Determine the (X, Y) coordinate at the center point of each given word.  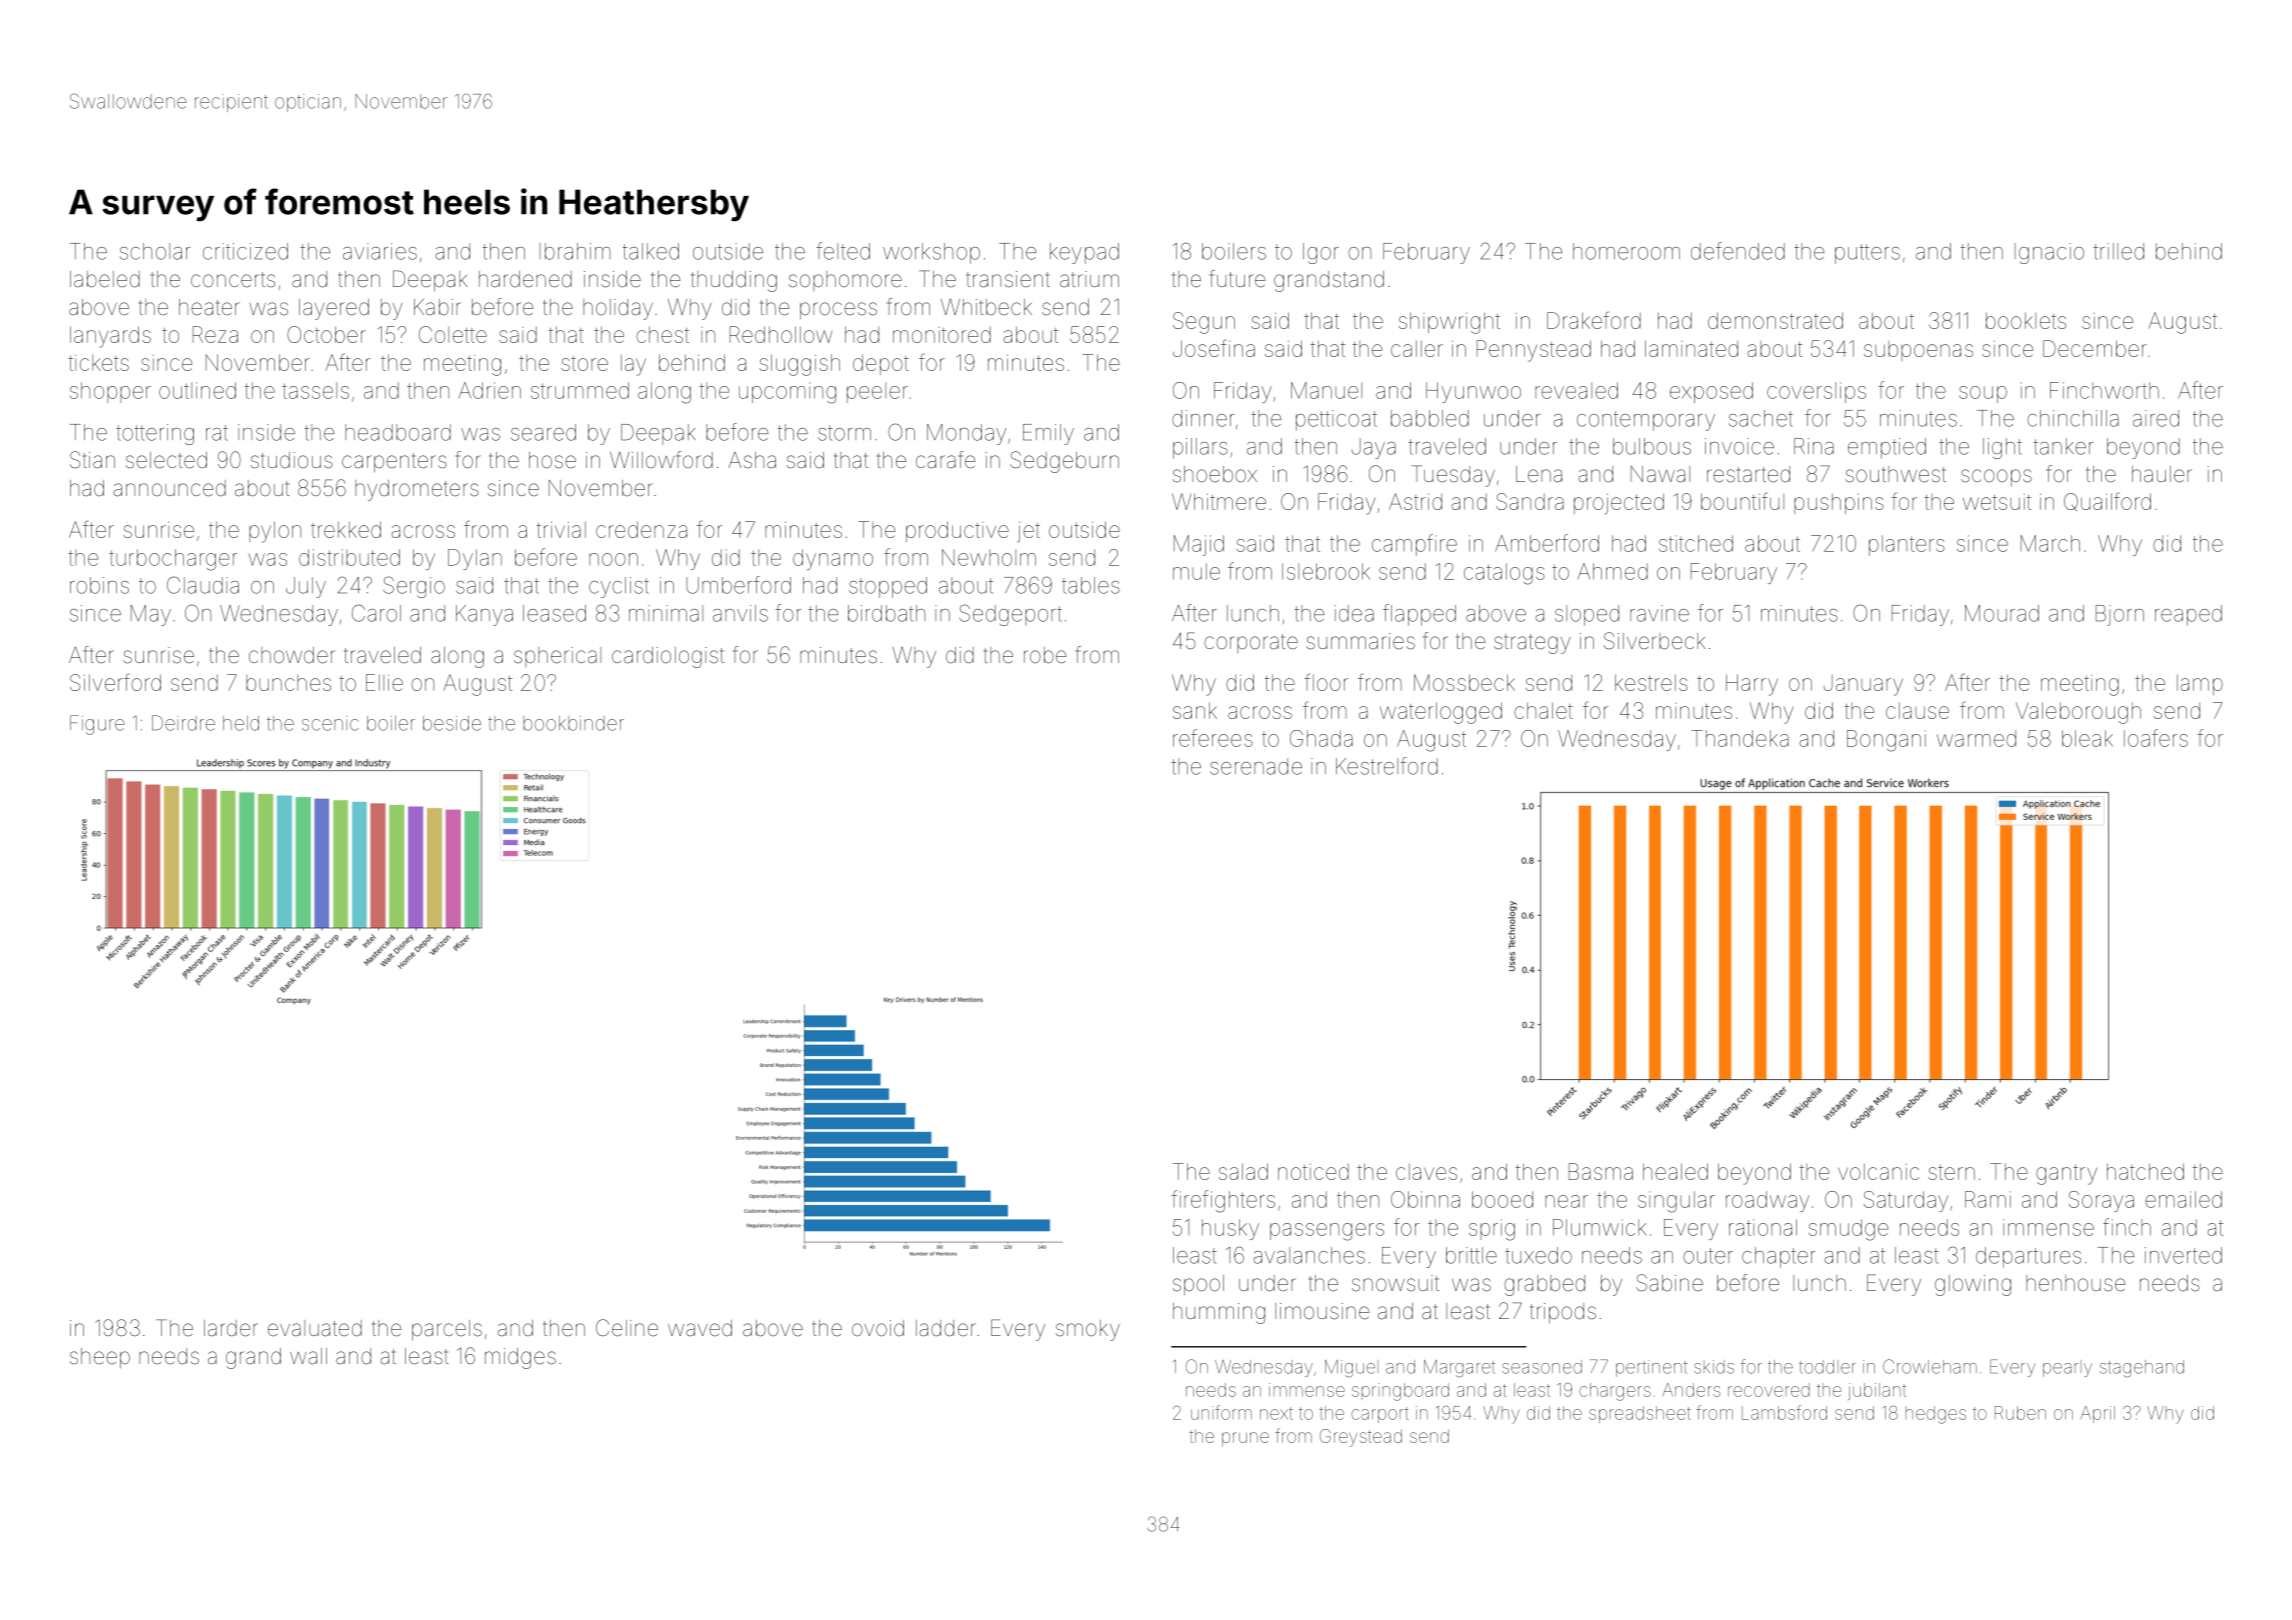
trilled (2118, 251)
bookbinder (573, 723)
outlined (197, 390)
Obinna (1425, 1199)
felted (843, 251)
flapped (1419, 615)
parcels (447, 1330)
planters (1907, 545)
